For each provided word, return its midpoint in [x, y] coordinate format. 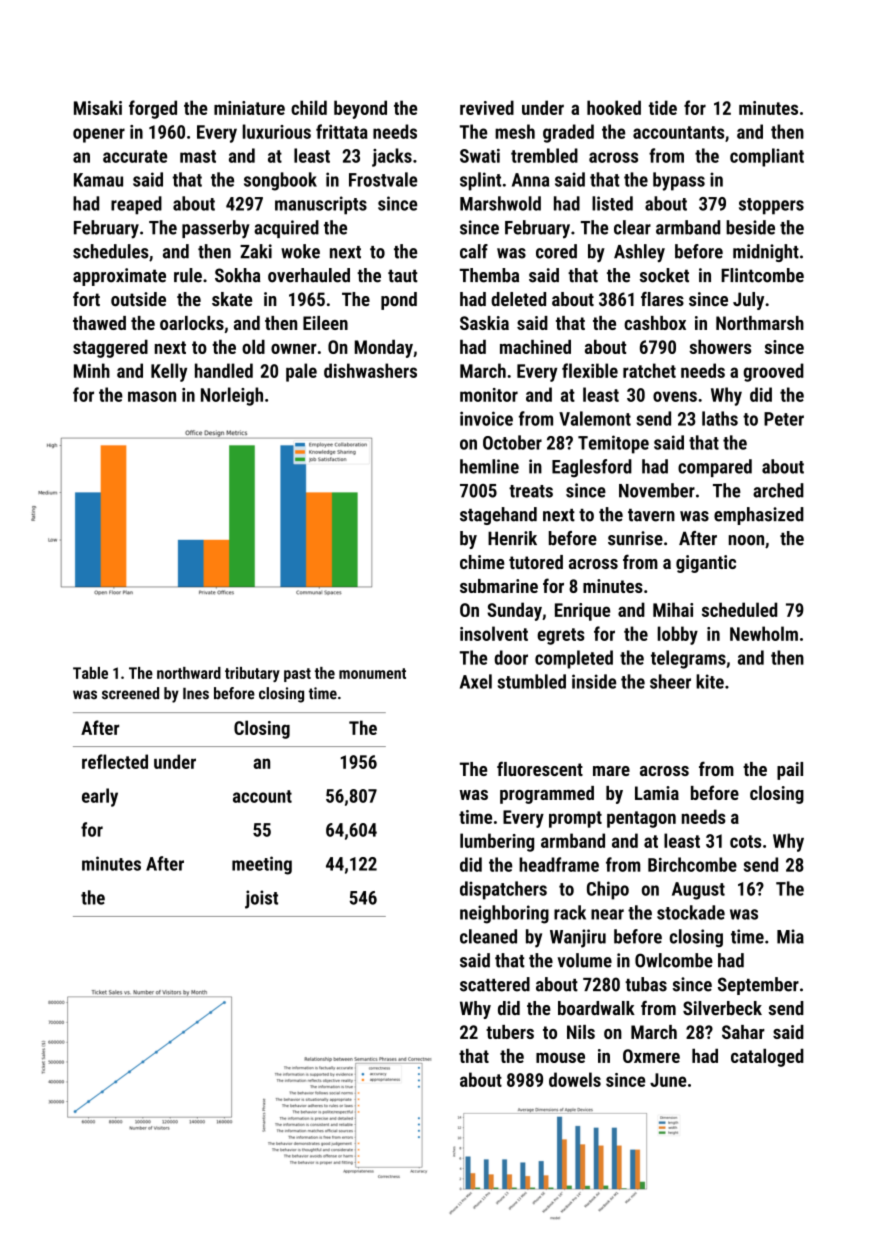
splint [480, 181]
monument [372, 673]
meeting [262, 865]
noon [746, 540]
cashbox [655, 323]
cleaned [488, 936]
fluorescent [540, 768]
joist [261, 899]
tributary [252, 674]
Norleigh [232, 396]
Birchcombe [692, 864]
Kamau [98, 180]
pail [790, 771]
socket [664, 275]
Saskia [484, 323]
